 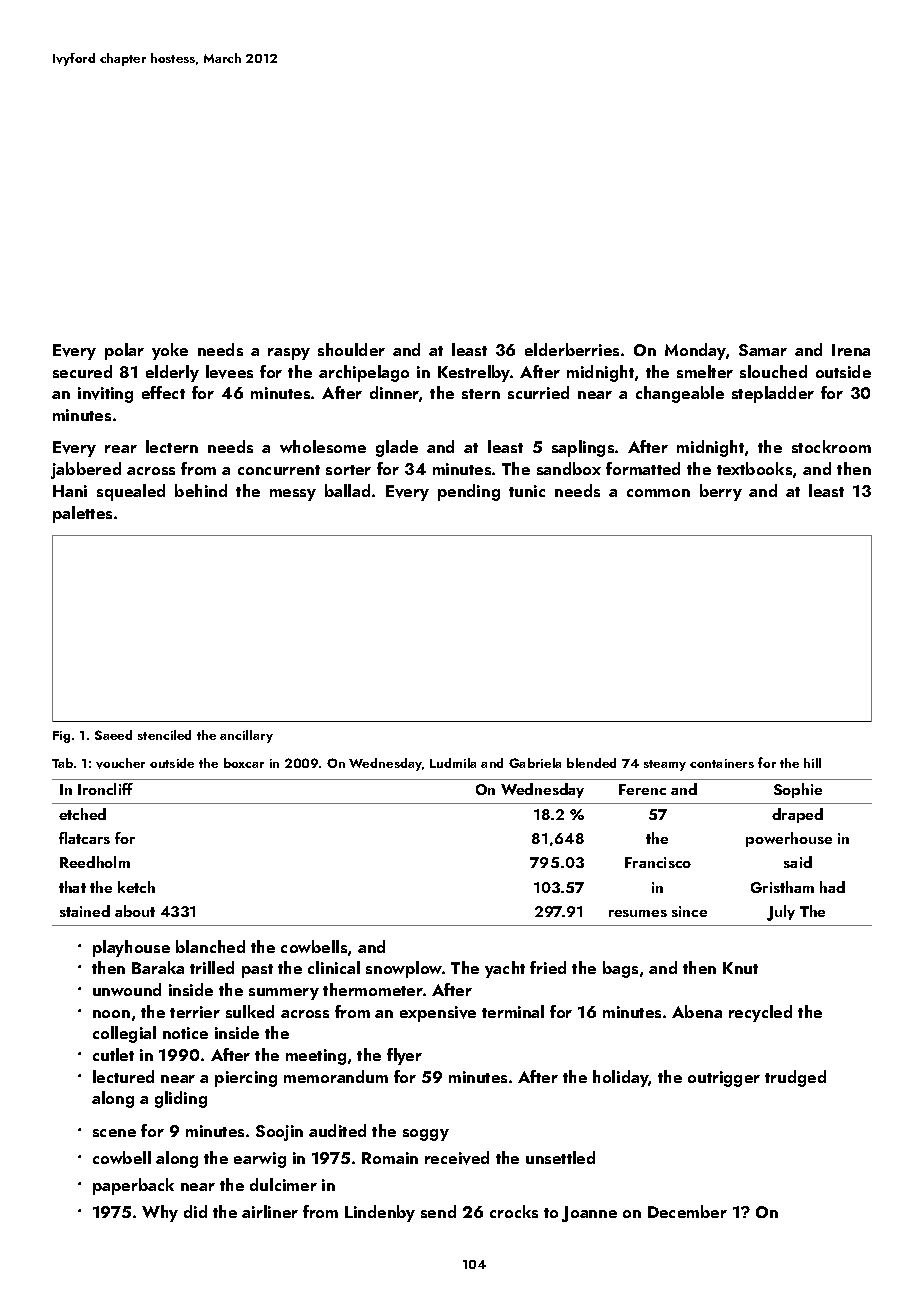 I want to click on December, so click(x=687, y=1211).
